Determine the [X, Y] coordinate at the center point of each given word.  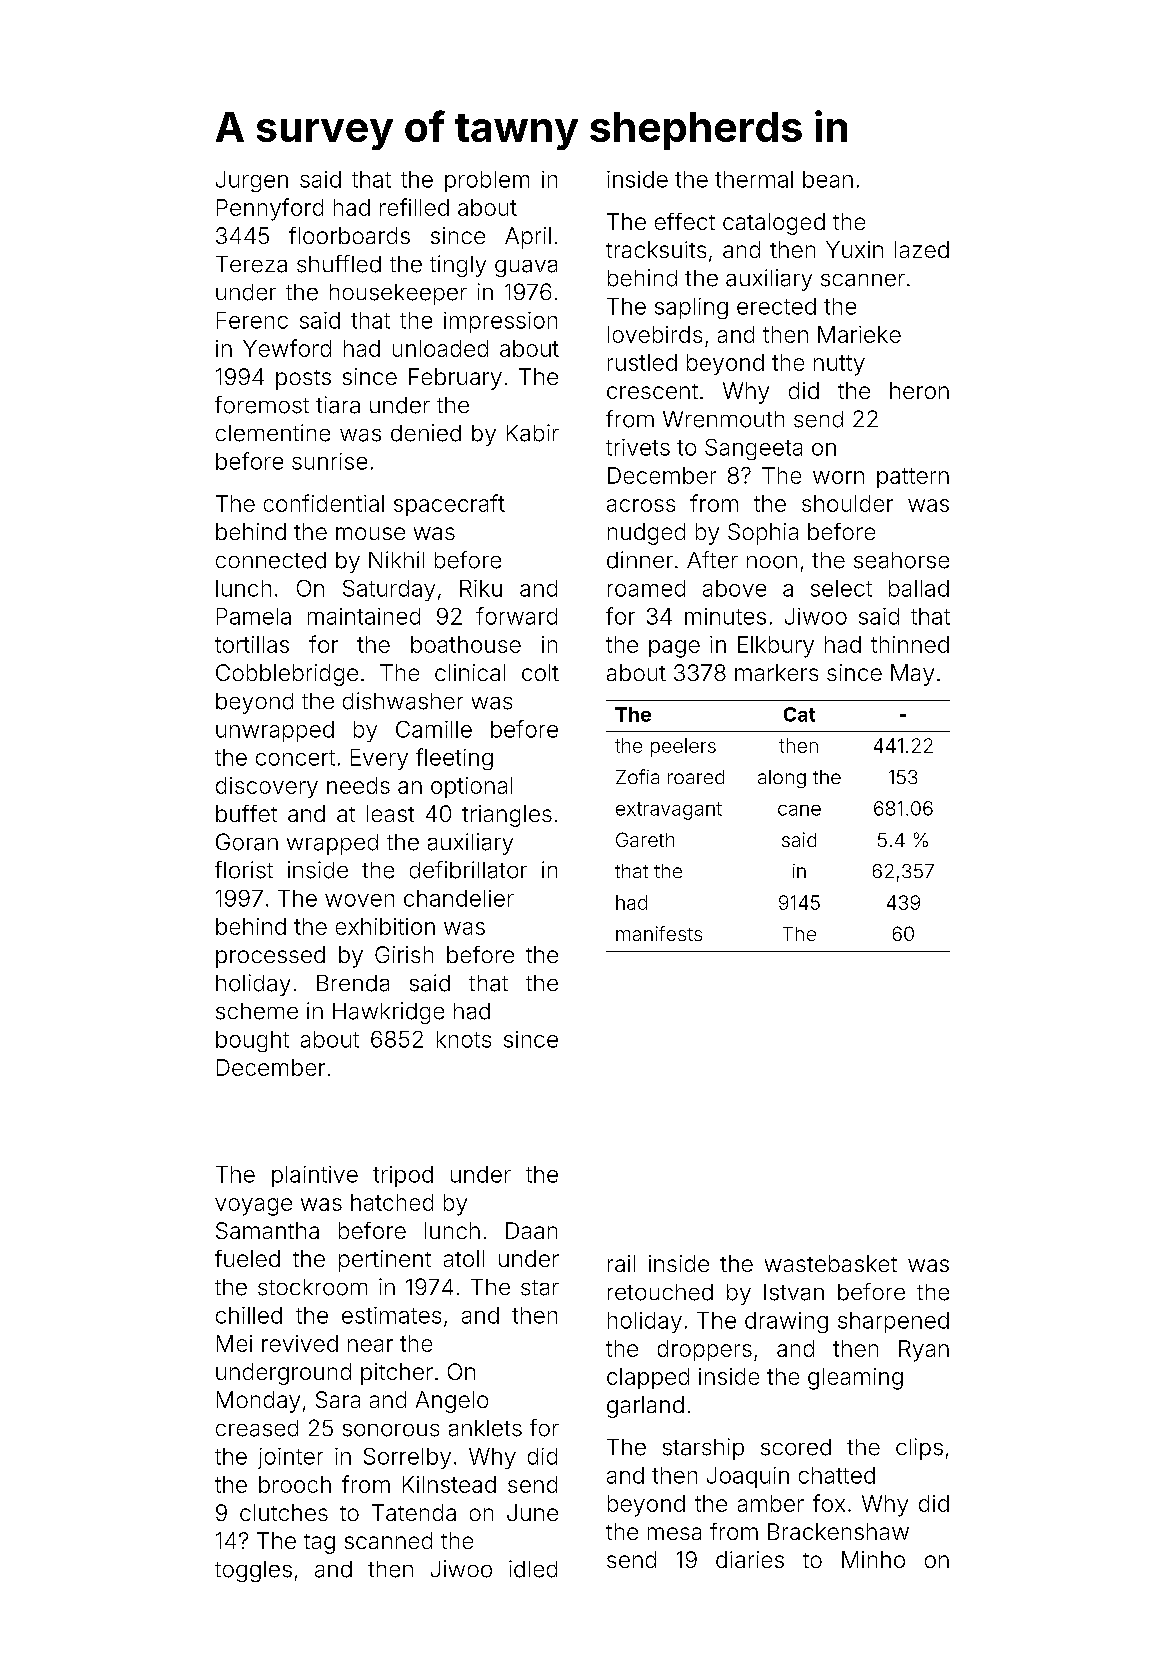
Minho [873, 1559]
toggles [253, 1571]
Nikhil [396, 559]
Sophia [763, 534]
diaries [750, 1559]
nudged [646, 534]
